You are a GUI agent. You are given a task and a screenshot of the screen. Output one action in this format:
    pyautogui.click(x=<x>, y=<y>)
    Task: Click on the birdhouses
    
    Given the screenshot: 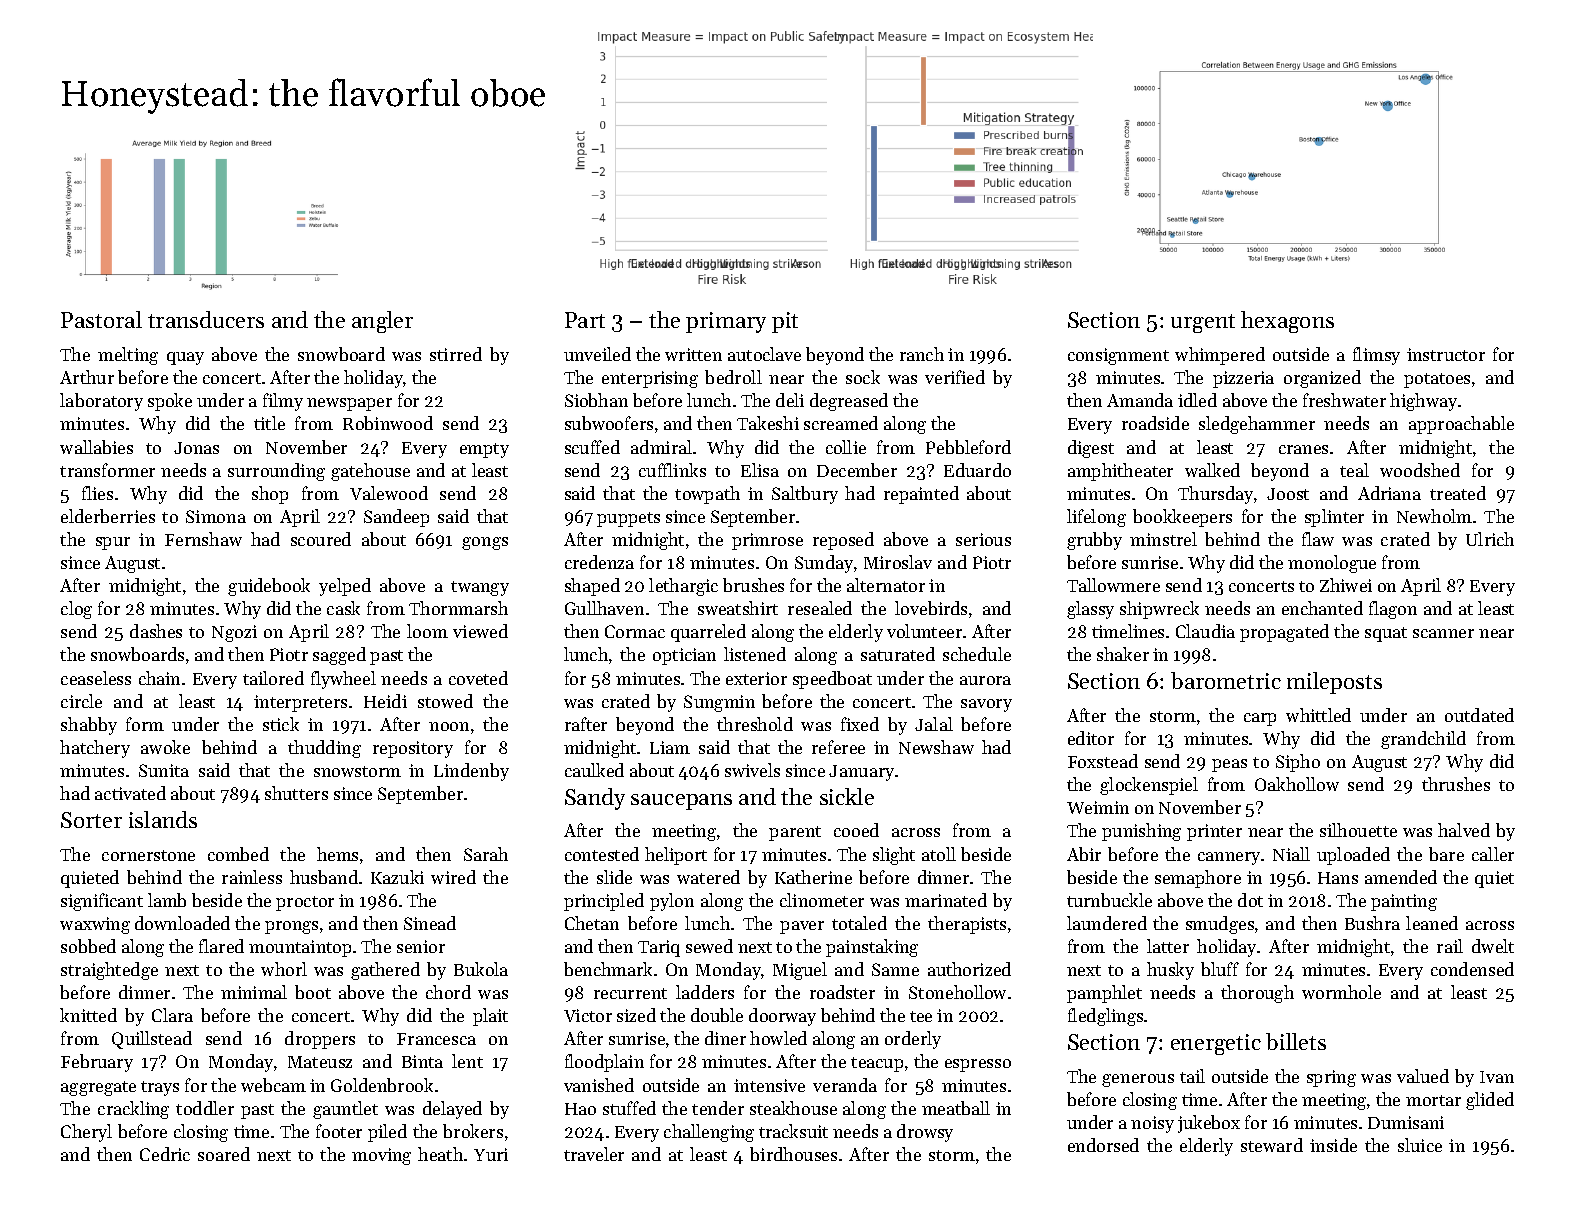 What is the action you would take?
    pyautogui.click(x=793, y=1154)
